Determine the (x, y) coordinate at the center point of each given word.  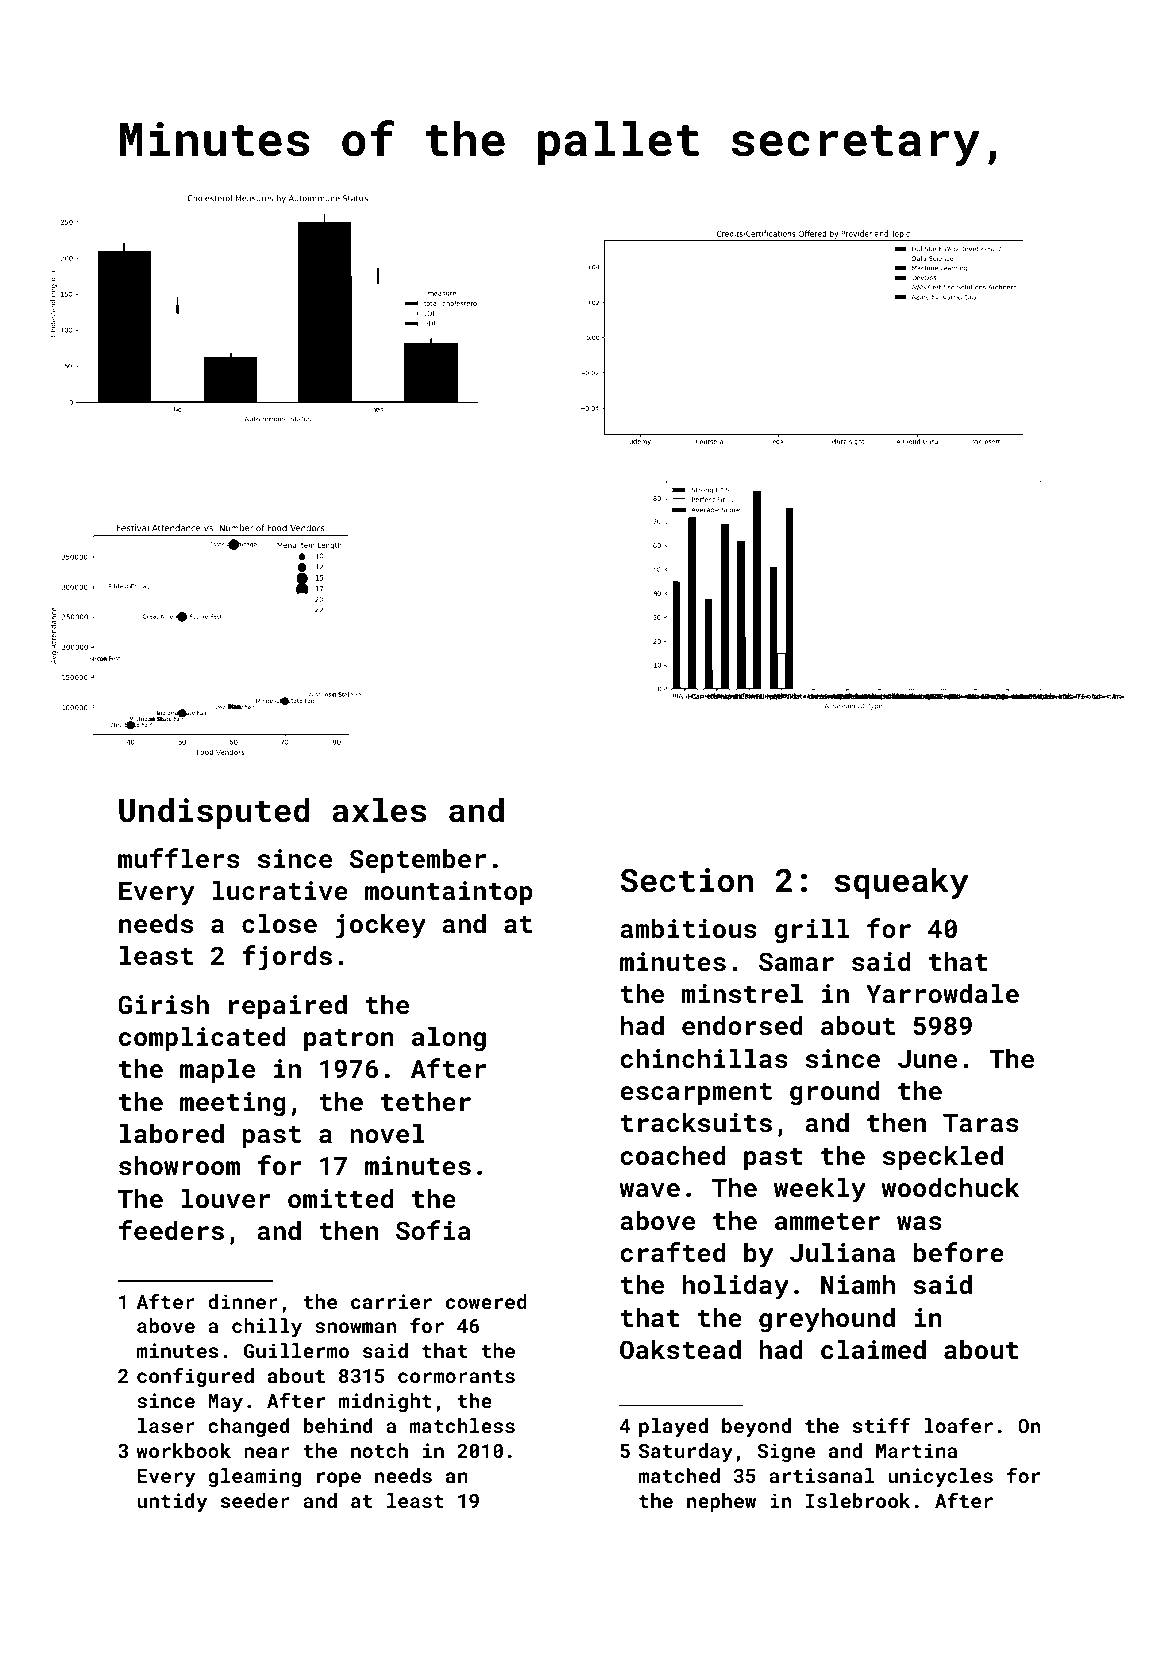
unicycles (940, 1477)
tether (426, 1101)
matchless (462, 1425)
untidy (172, 1502)
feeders (171, 1230)
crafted (673, 1252)
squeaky (902, 883)
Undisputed (214, 813)
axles (379, 810)
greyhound (827, 1320)
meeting (233, 1104)
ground (835, 1093)
